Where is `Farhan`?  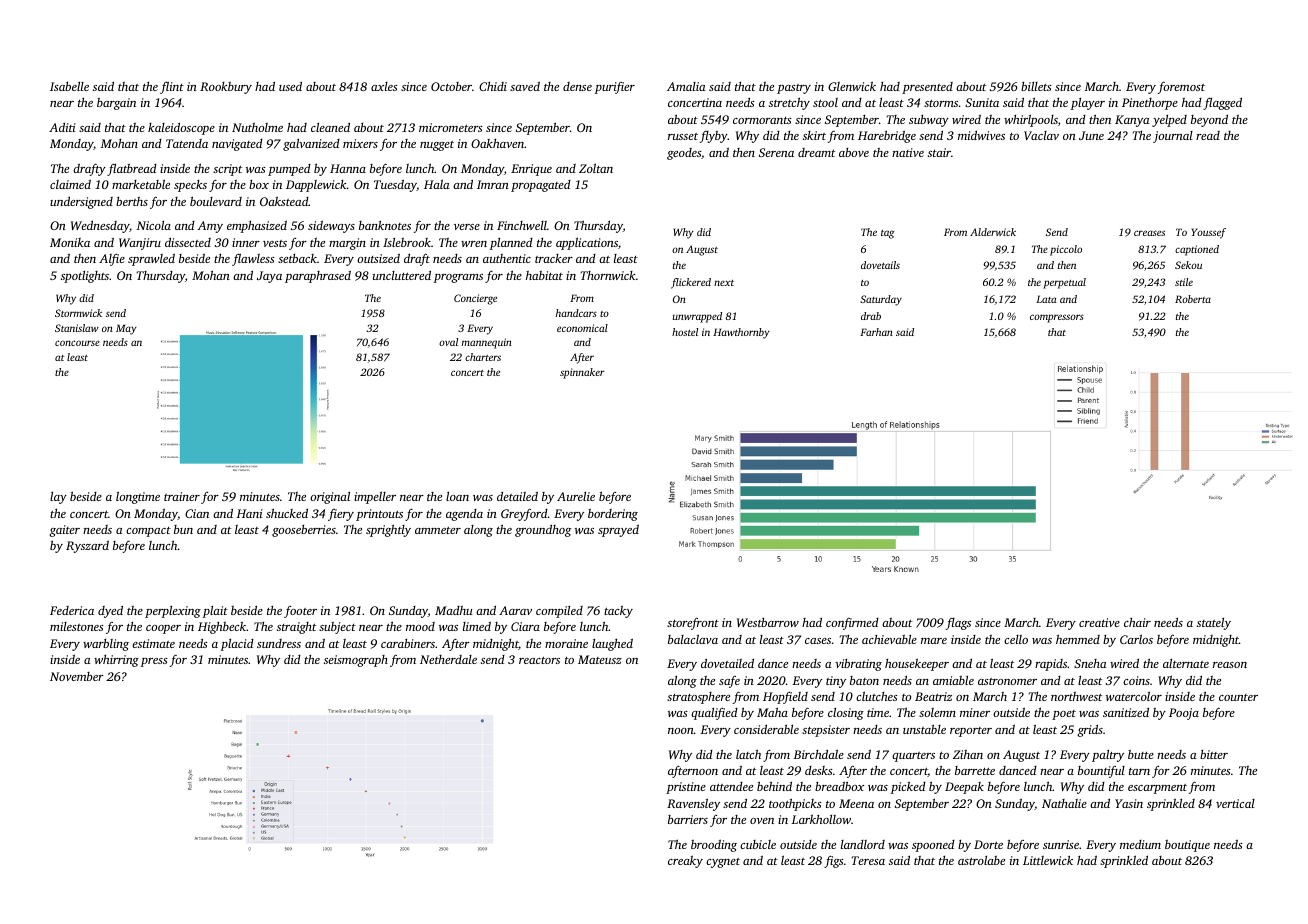 Farhan is located at coordinates (876, 332).
